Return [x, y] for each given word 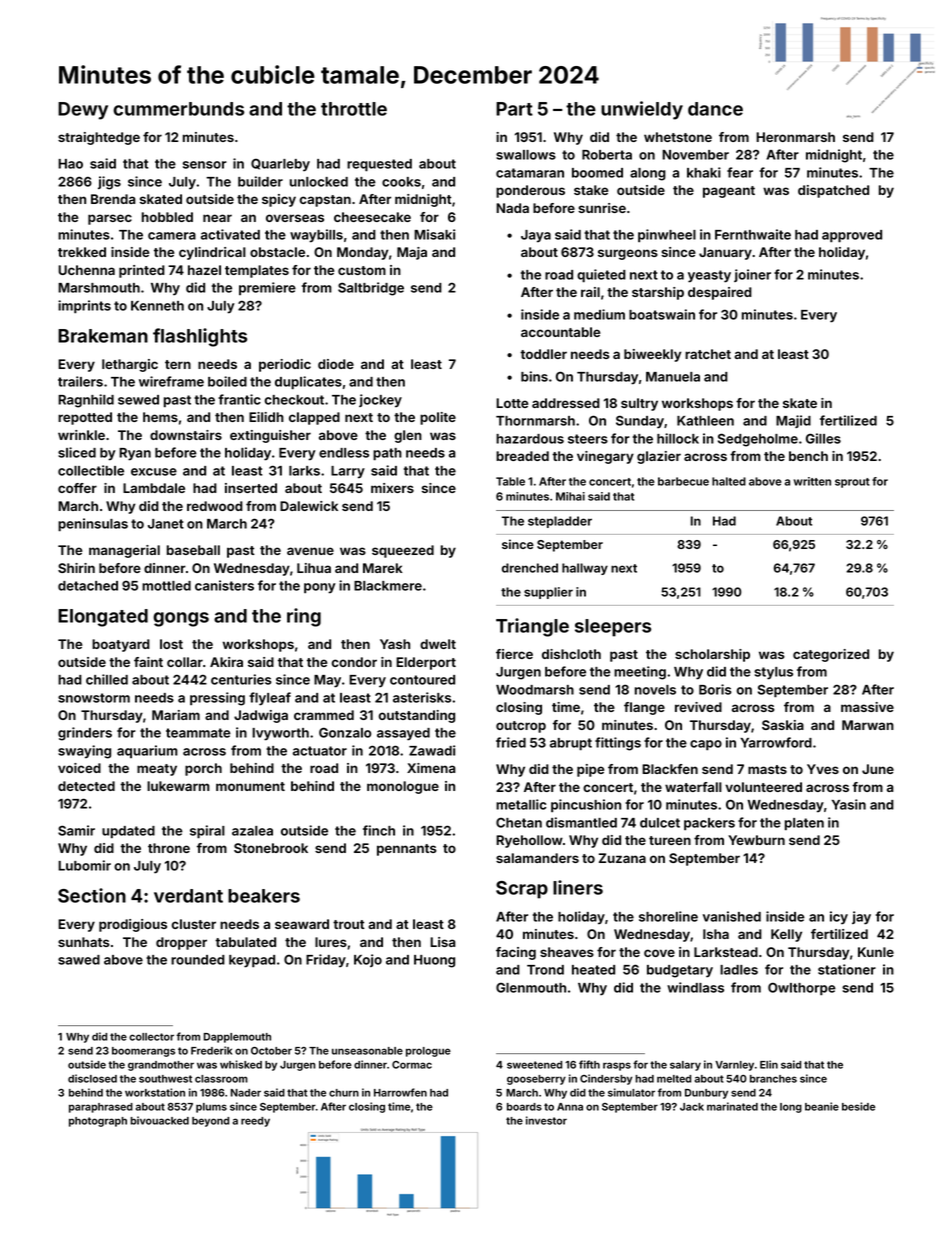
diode [336, 364]
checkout [294, 400]
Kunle [876, 952]
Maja [412, 253]
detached [88, 586]
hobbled [167, 217]
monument [250, 786]
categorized [831, 655]
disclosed [92, 1078]
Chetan [519, 823]
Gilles [823, 438]
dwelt [438, 644]
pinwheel [667, 235]
